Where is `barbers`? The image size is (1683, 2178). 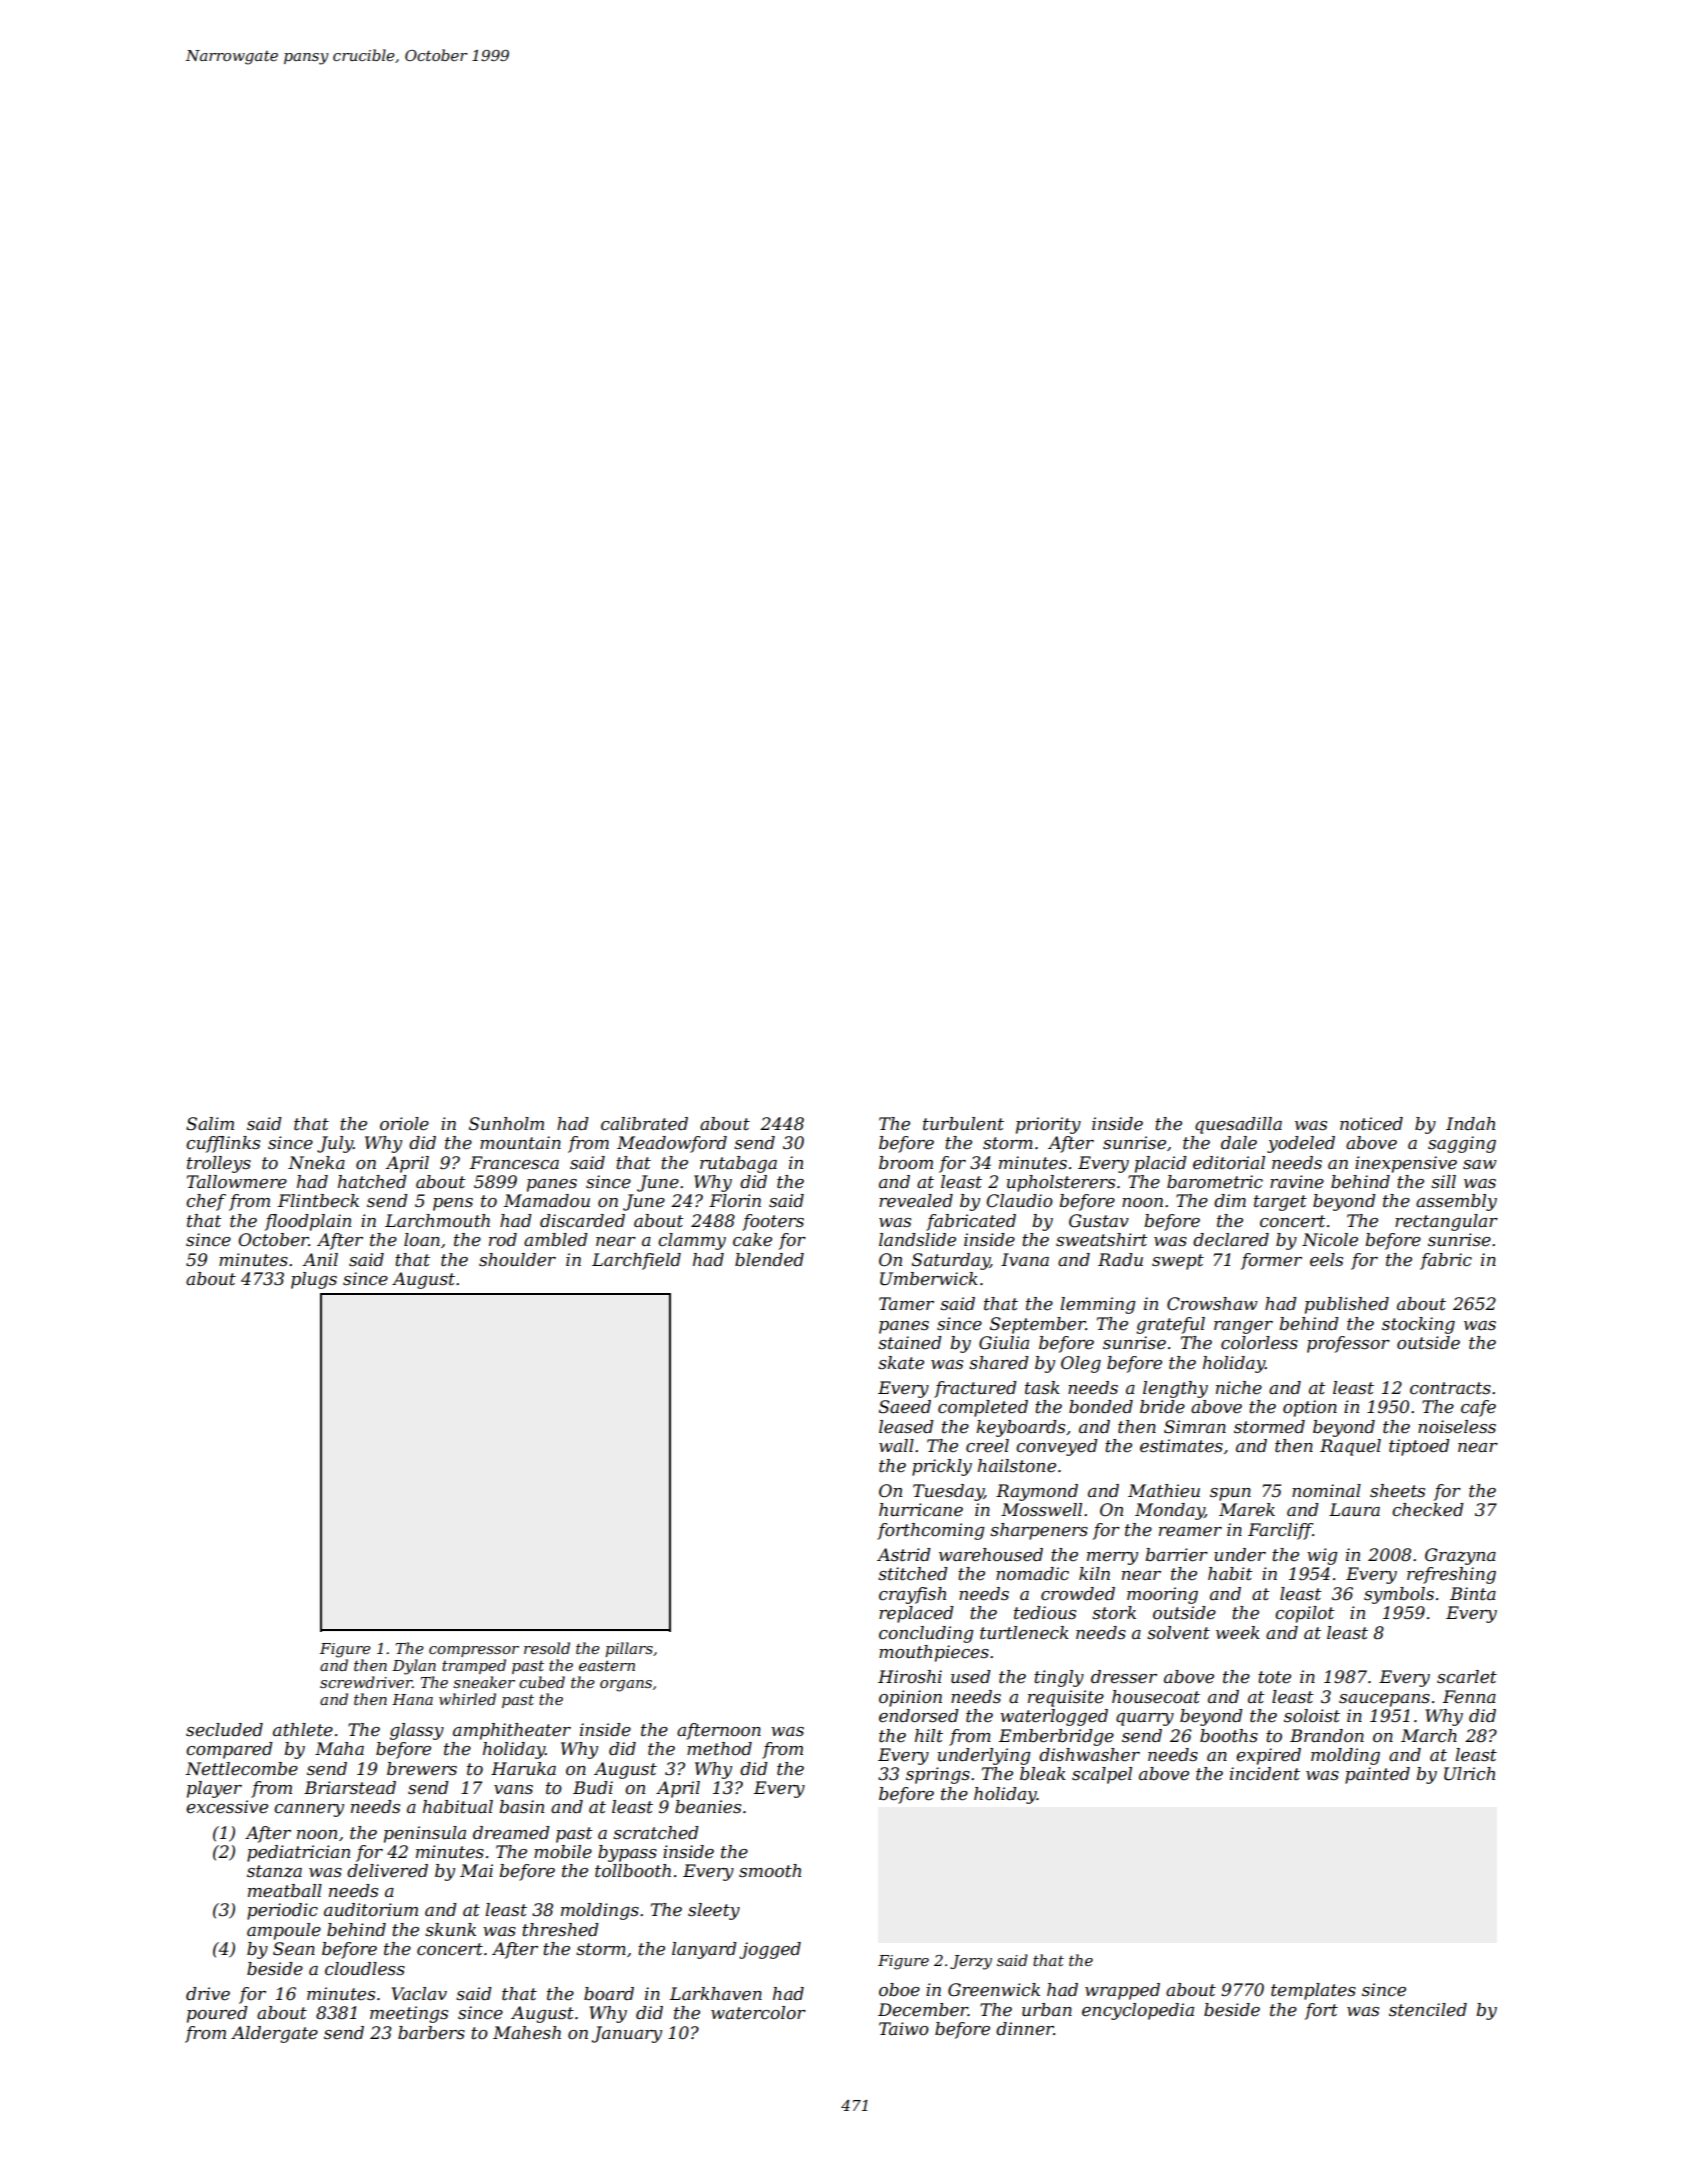
barbers is located at coordinates (431, 2033).
